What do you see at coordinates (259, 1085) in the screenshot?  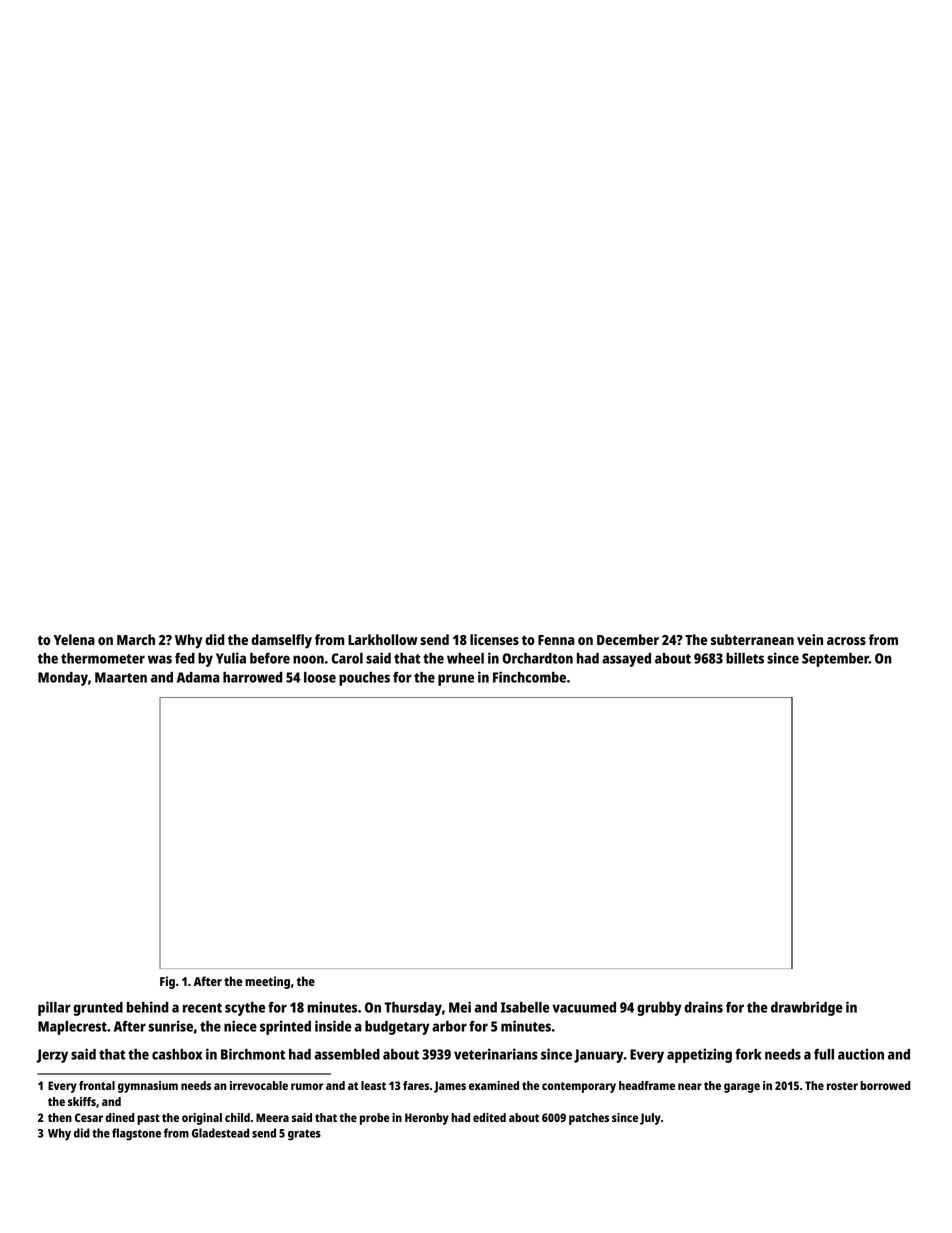 I see `irrevocable` at bounding box center [259, 1085].
